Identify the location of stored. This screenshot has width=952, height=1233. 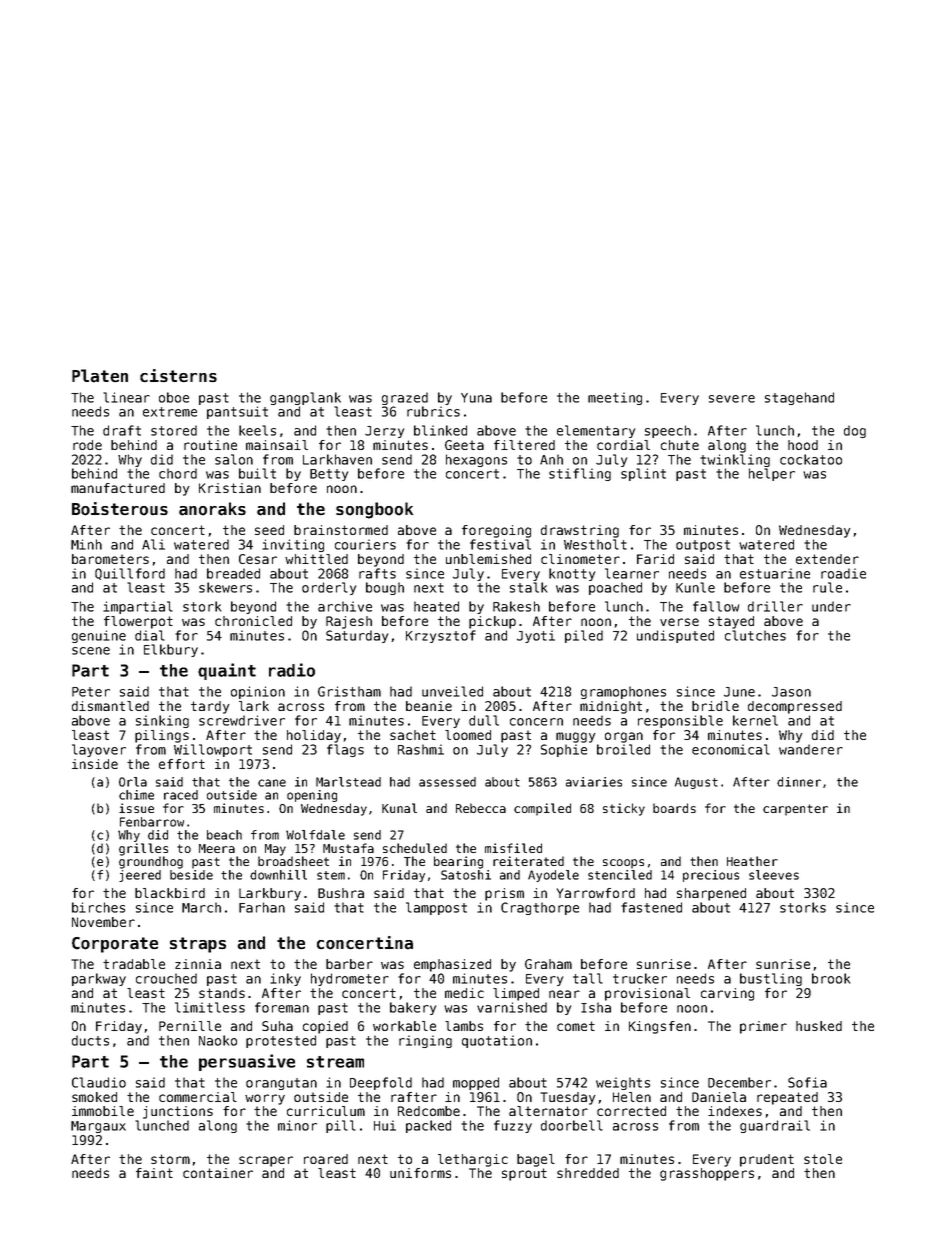
(174, 430).
